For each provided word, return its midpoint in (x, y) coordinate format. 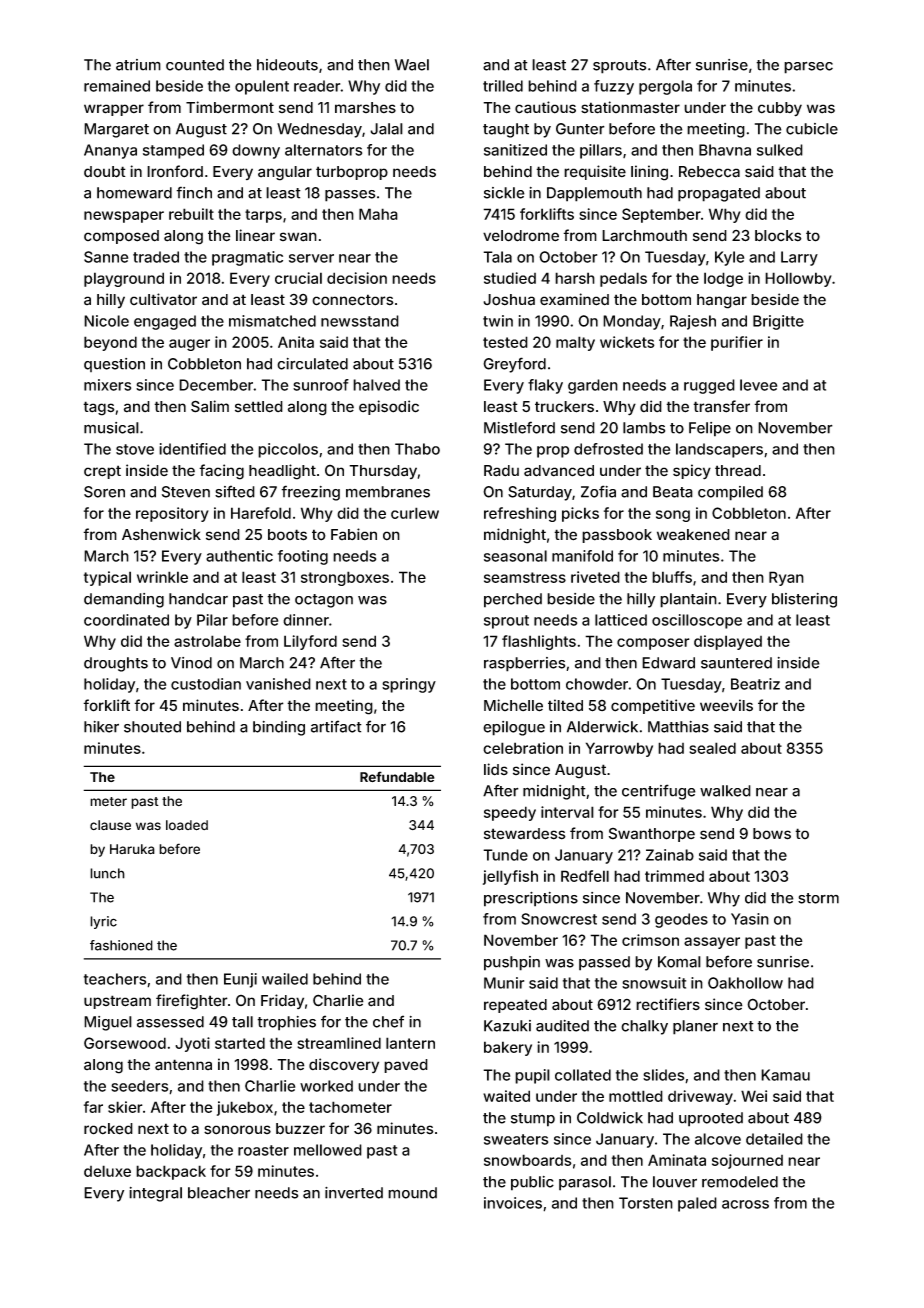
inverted (354, 1193)
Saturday (540, 493)
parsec (808, 68)
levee (758, 385)
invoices (513, 1203)
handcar (198, 599)
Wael (412, 65)
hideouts (287, 65)
